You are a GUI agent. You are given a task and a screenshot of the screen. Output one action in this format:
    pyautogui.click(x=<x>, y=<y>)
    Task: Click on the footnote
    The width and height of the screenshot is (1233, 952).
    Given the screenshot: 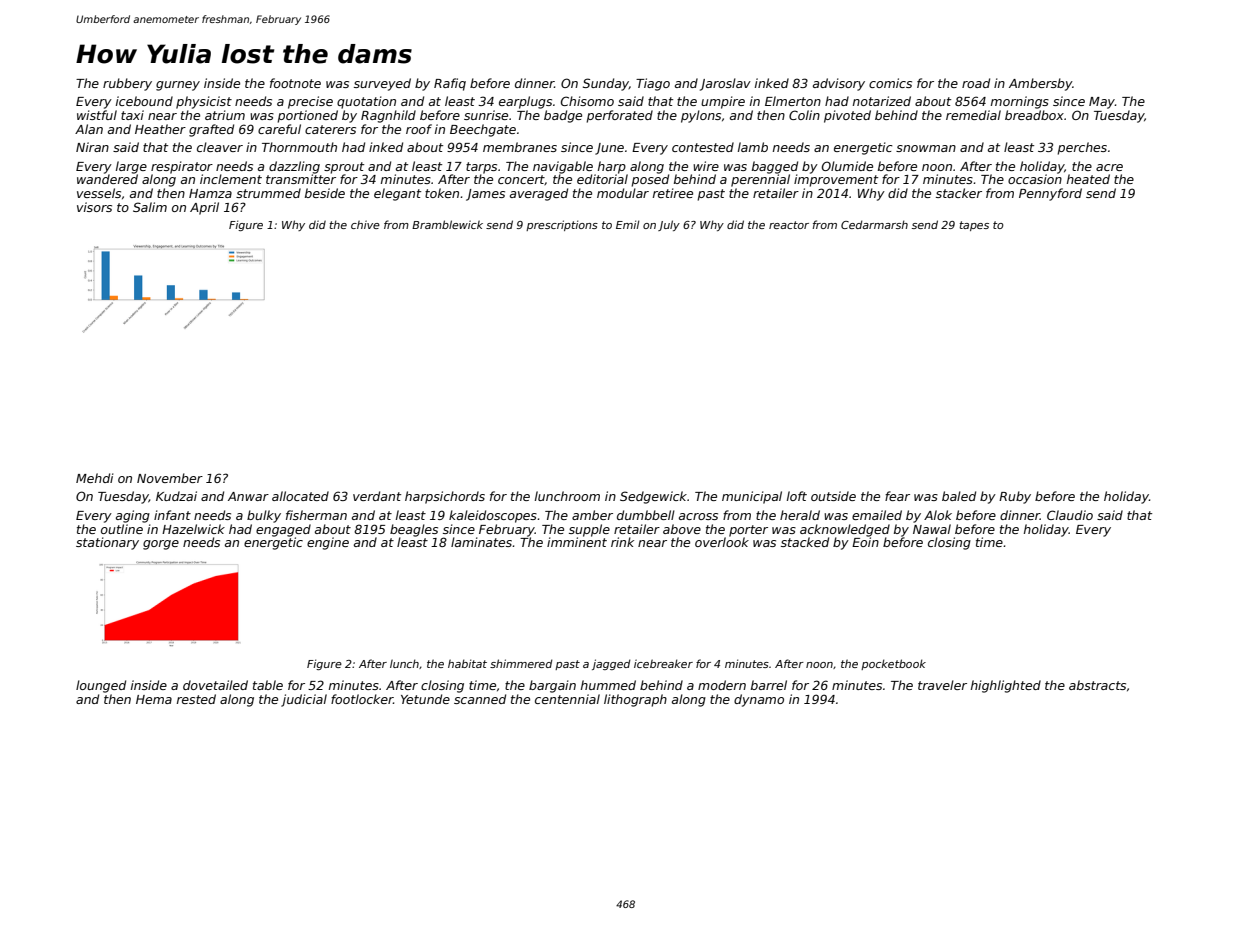 What is the action you would take?
    pyautogui.click(x=295, y=83)
